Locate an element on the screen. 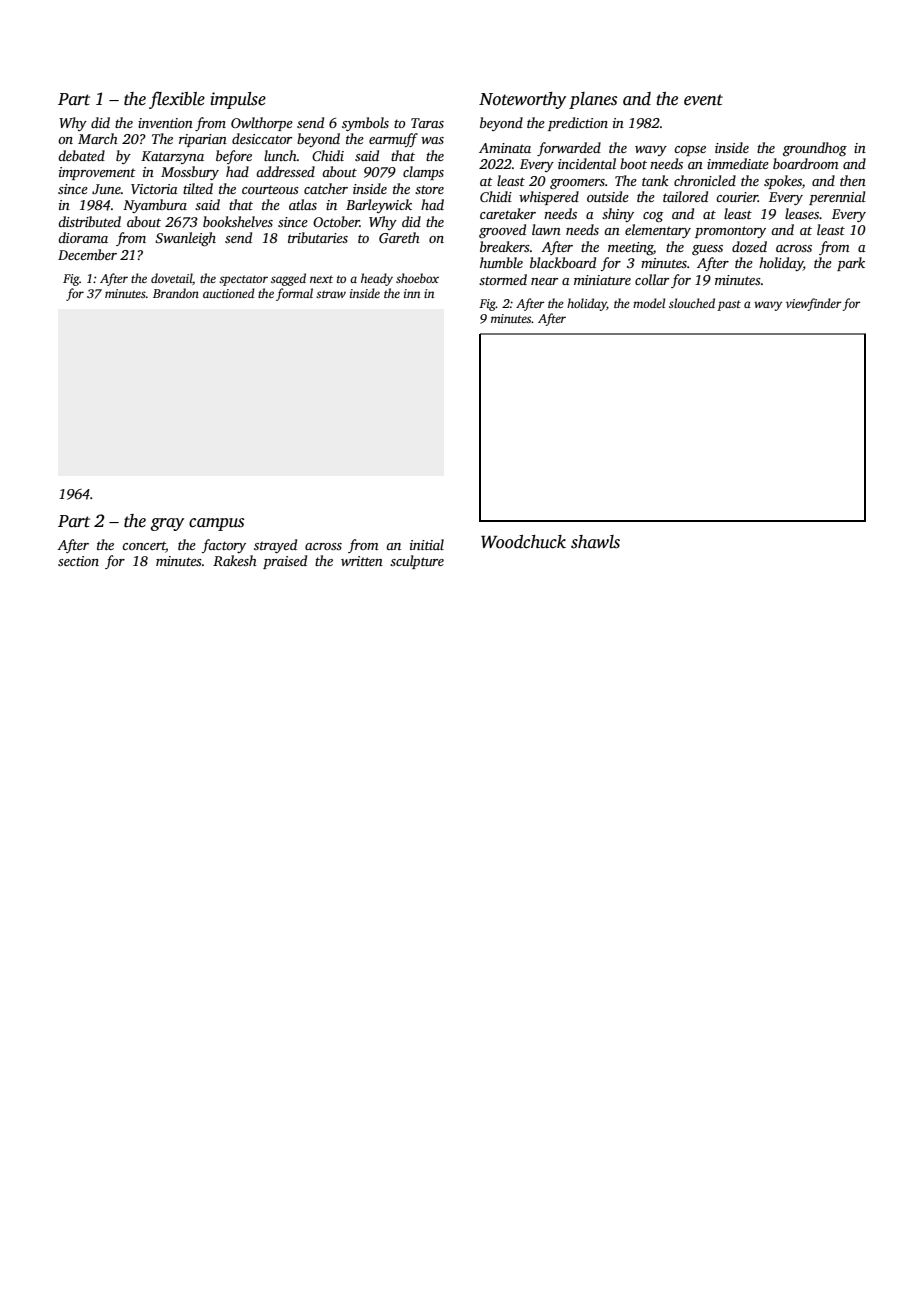 This screenshot has height=1314, width=924. flexible is located at coordinates (177, 100).
